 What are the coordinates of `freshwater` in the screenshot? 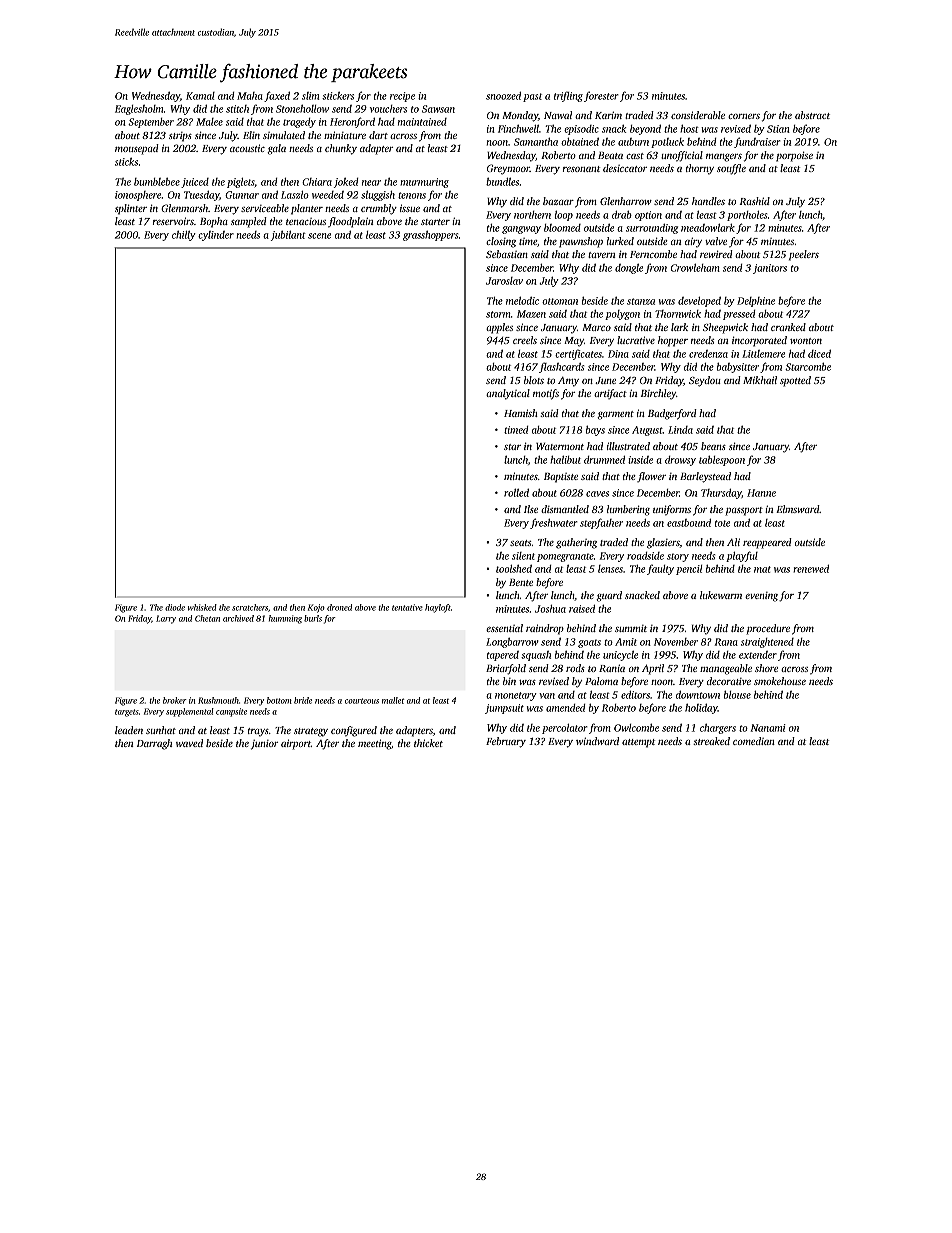 It's located at (554, 523).
